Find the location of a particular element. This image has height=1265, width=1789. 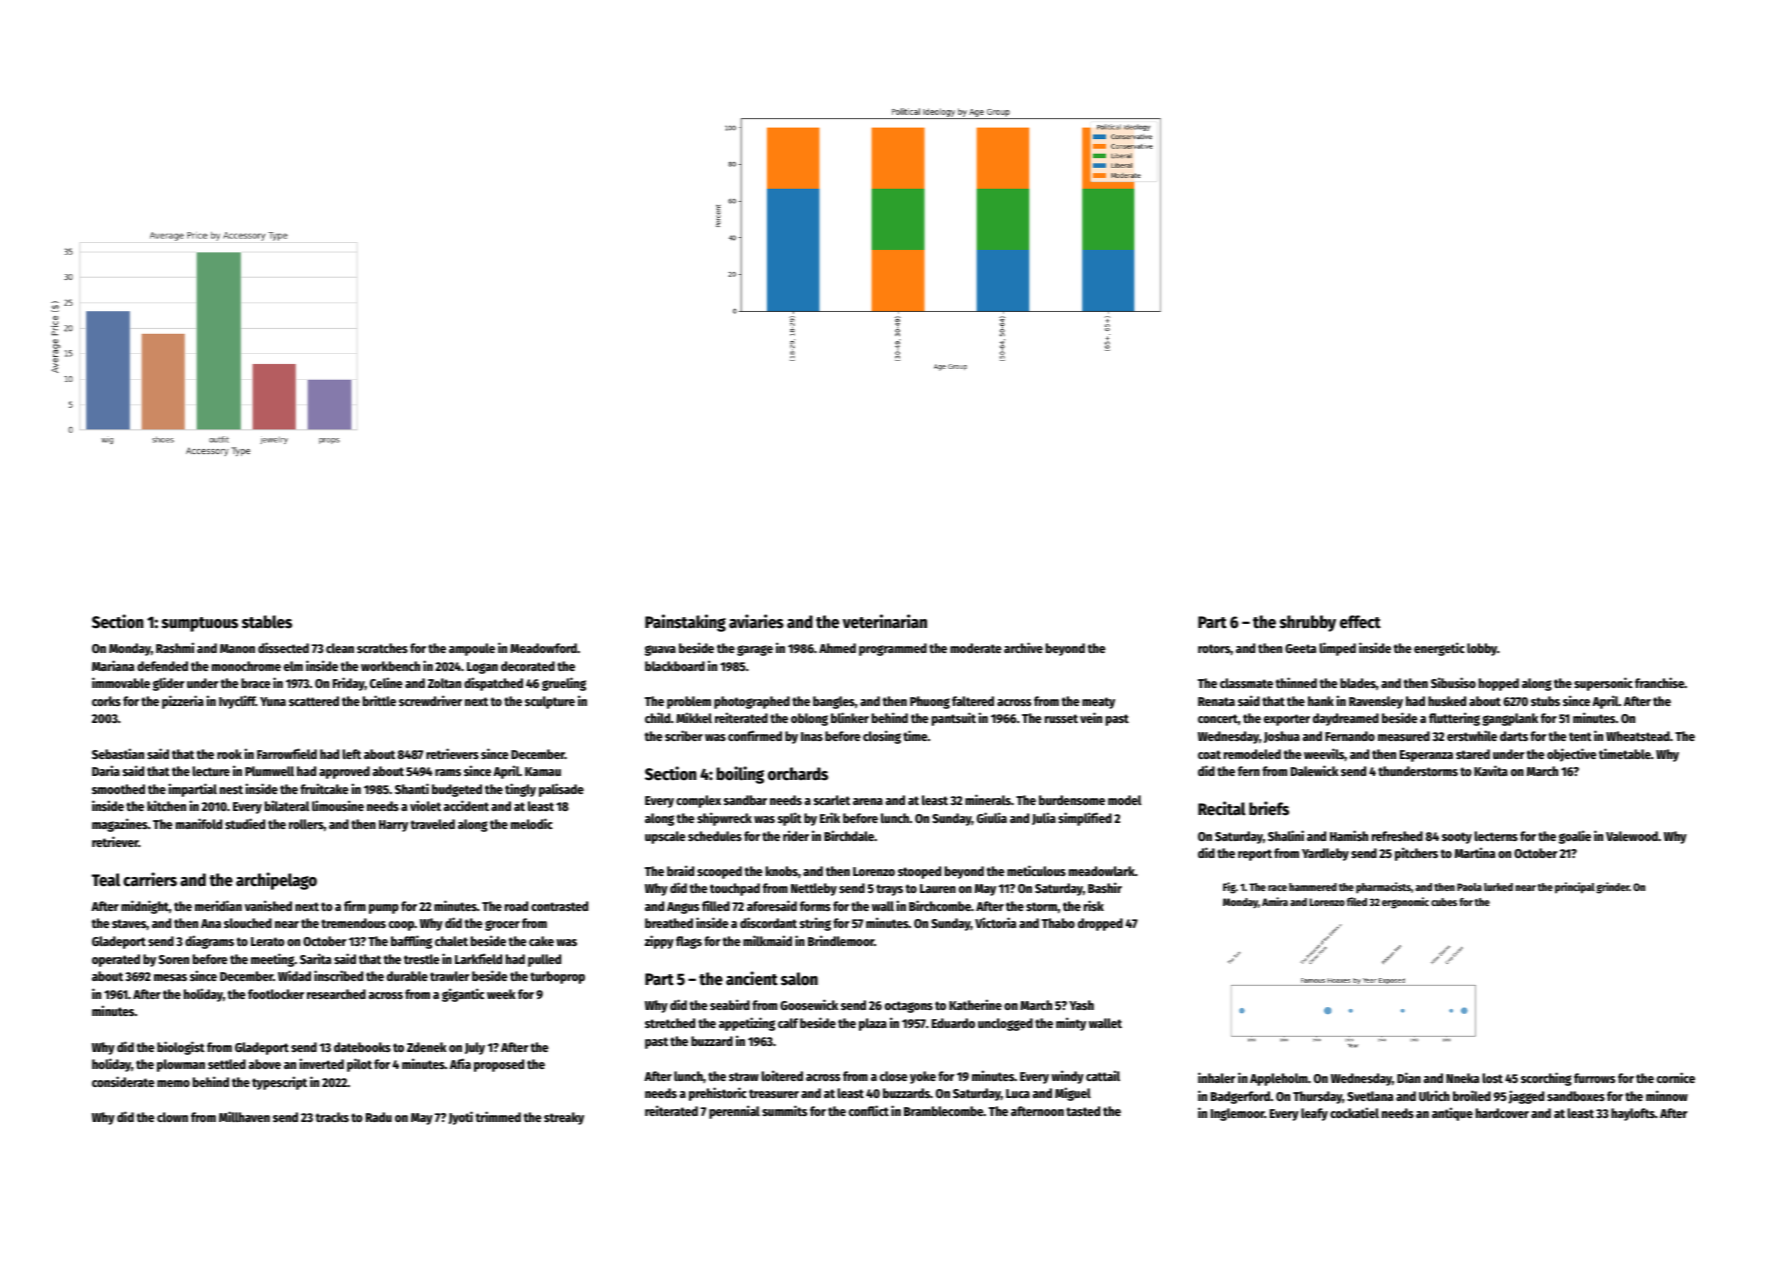

lobby is located at coordinates (1482, 649).
